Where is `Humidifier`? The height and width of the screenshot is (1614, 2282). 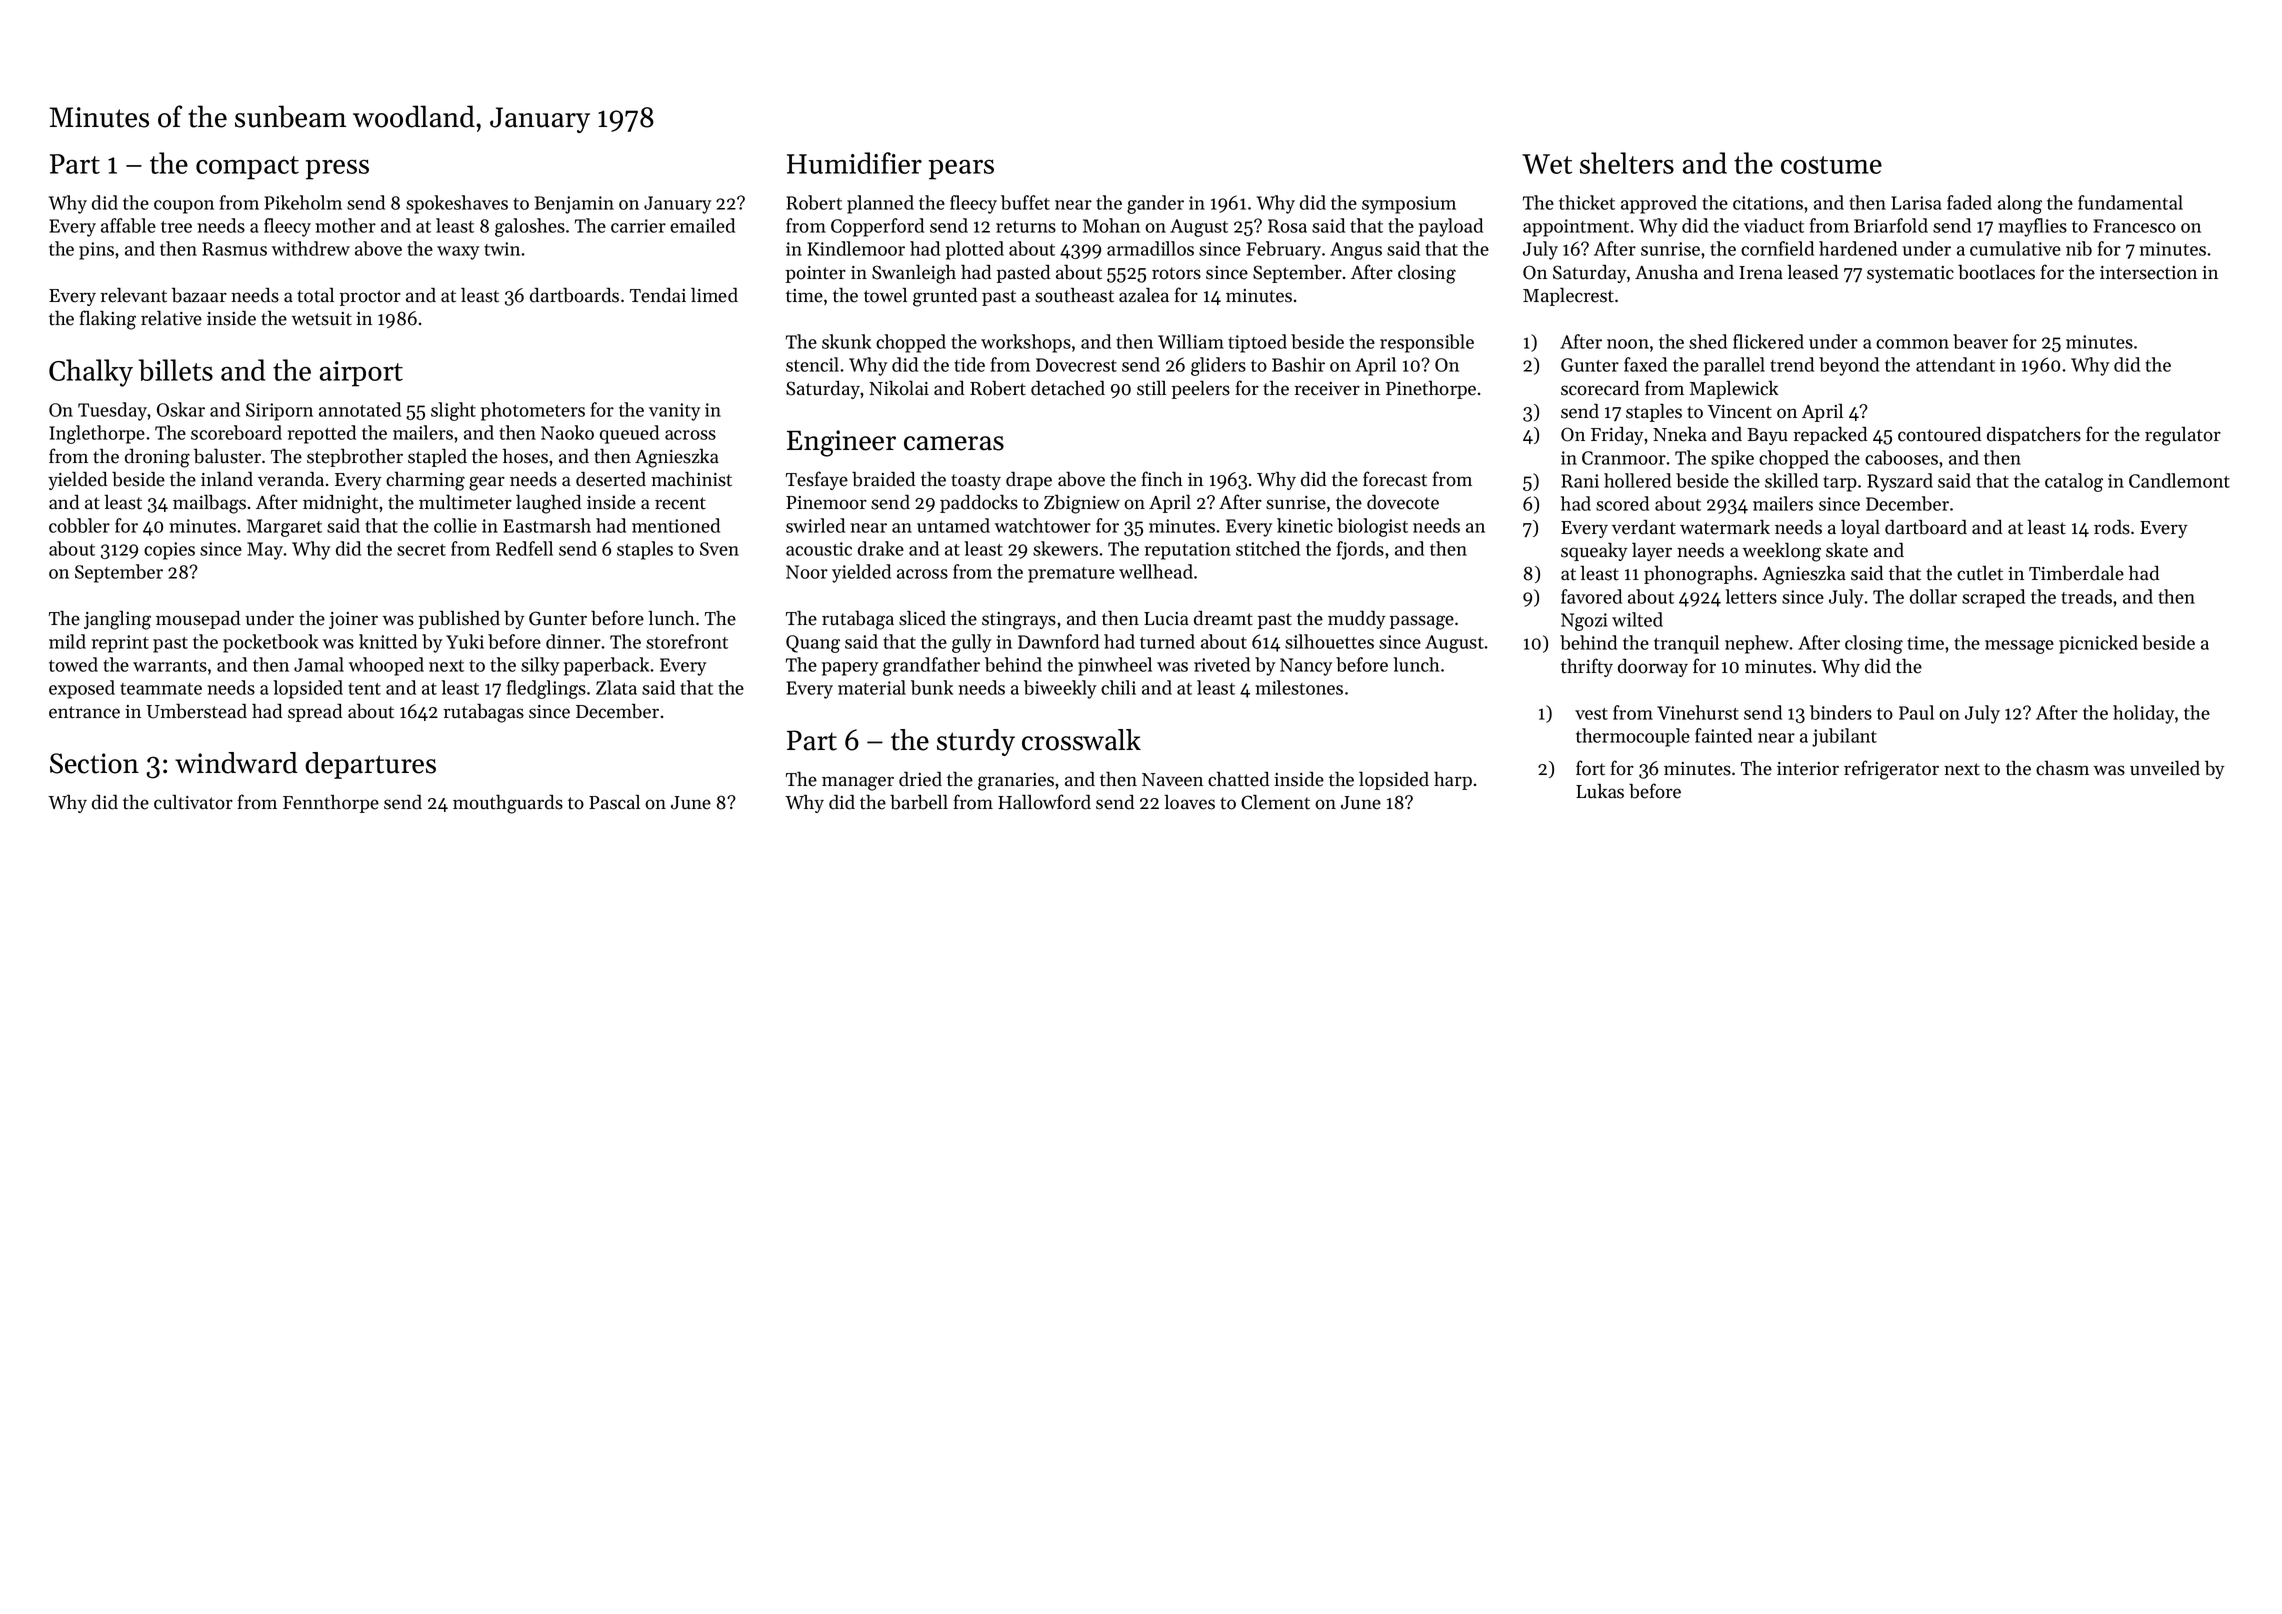 Humidifier is located at coordinates (854, 163).
